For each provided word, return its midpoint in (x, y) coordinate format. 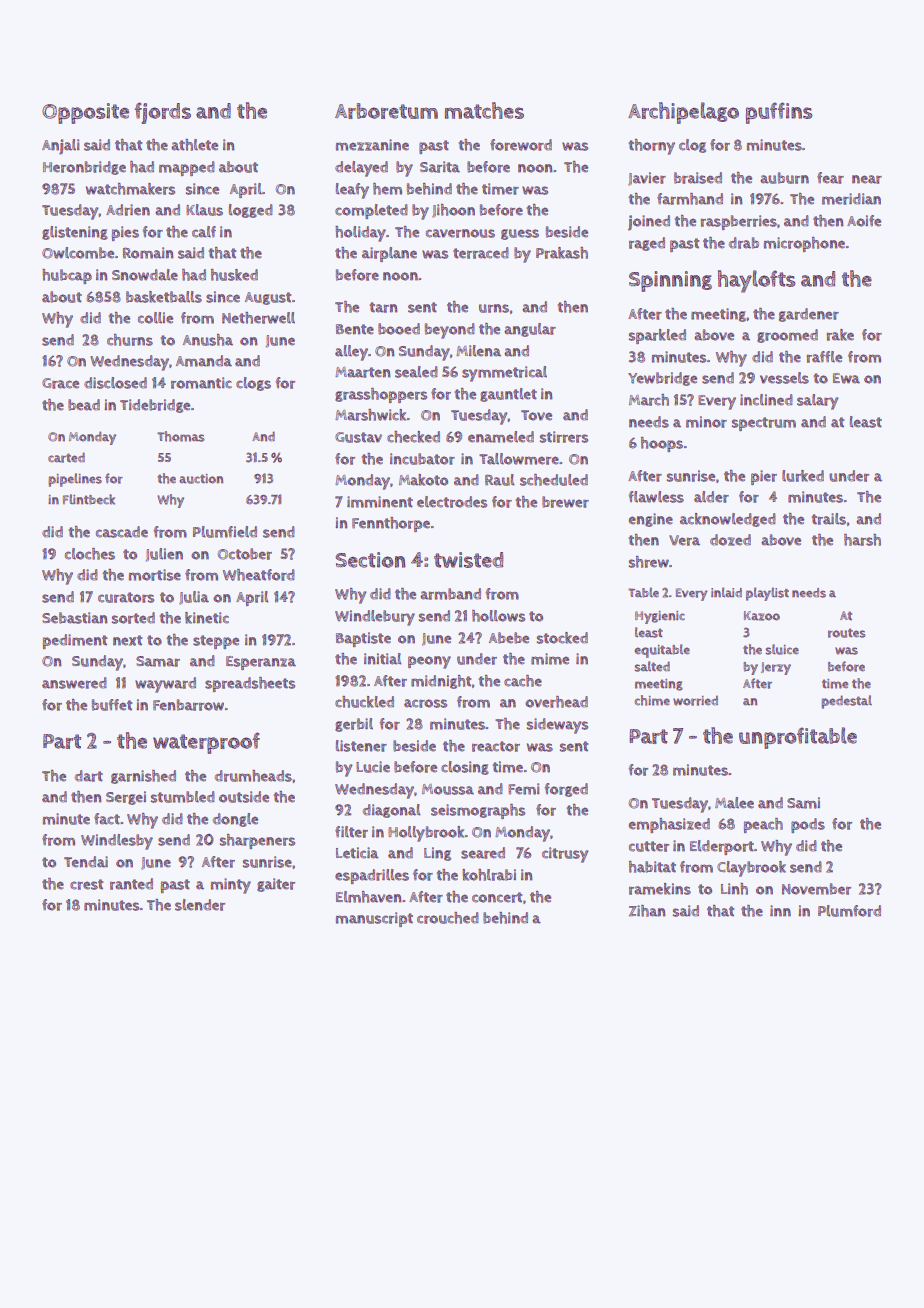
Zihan (647, 911)
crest (86, 884)
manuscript (374, 919)
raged (647, 244)
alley (351, 353)
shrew (649, 562)
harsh (862, 540)
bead (84, 405)
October (245, 554)
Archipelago (683, 113)
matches (484, 110)
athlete (194, 145)
